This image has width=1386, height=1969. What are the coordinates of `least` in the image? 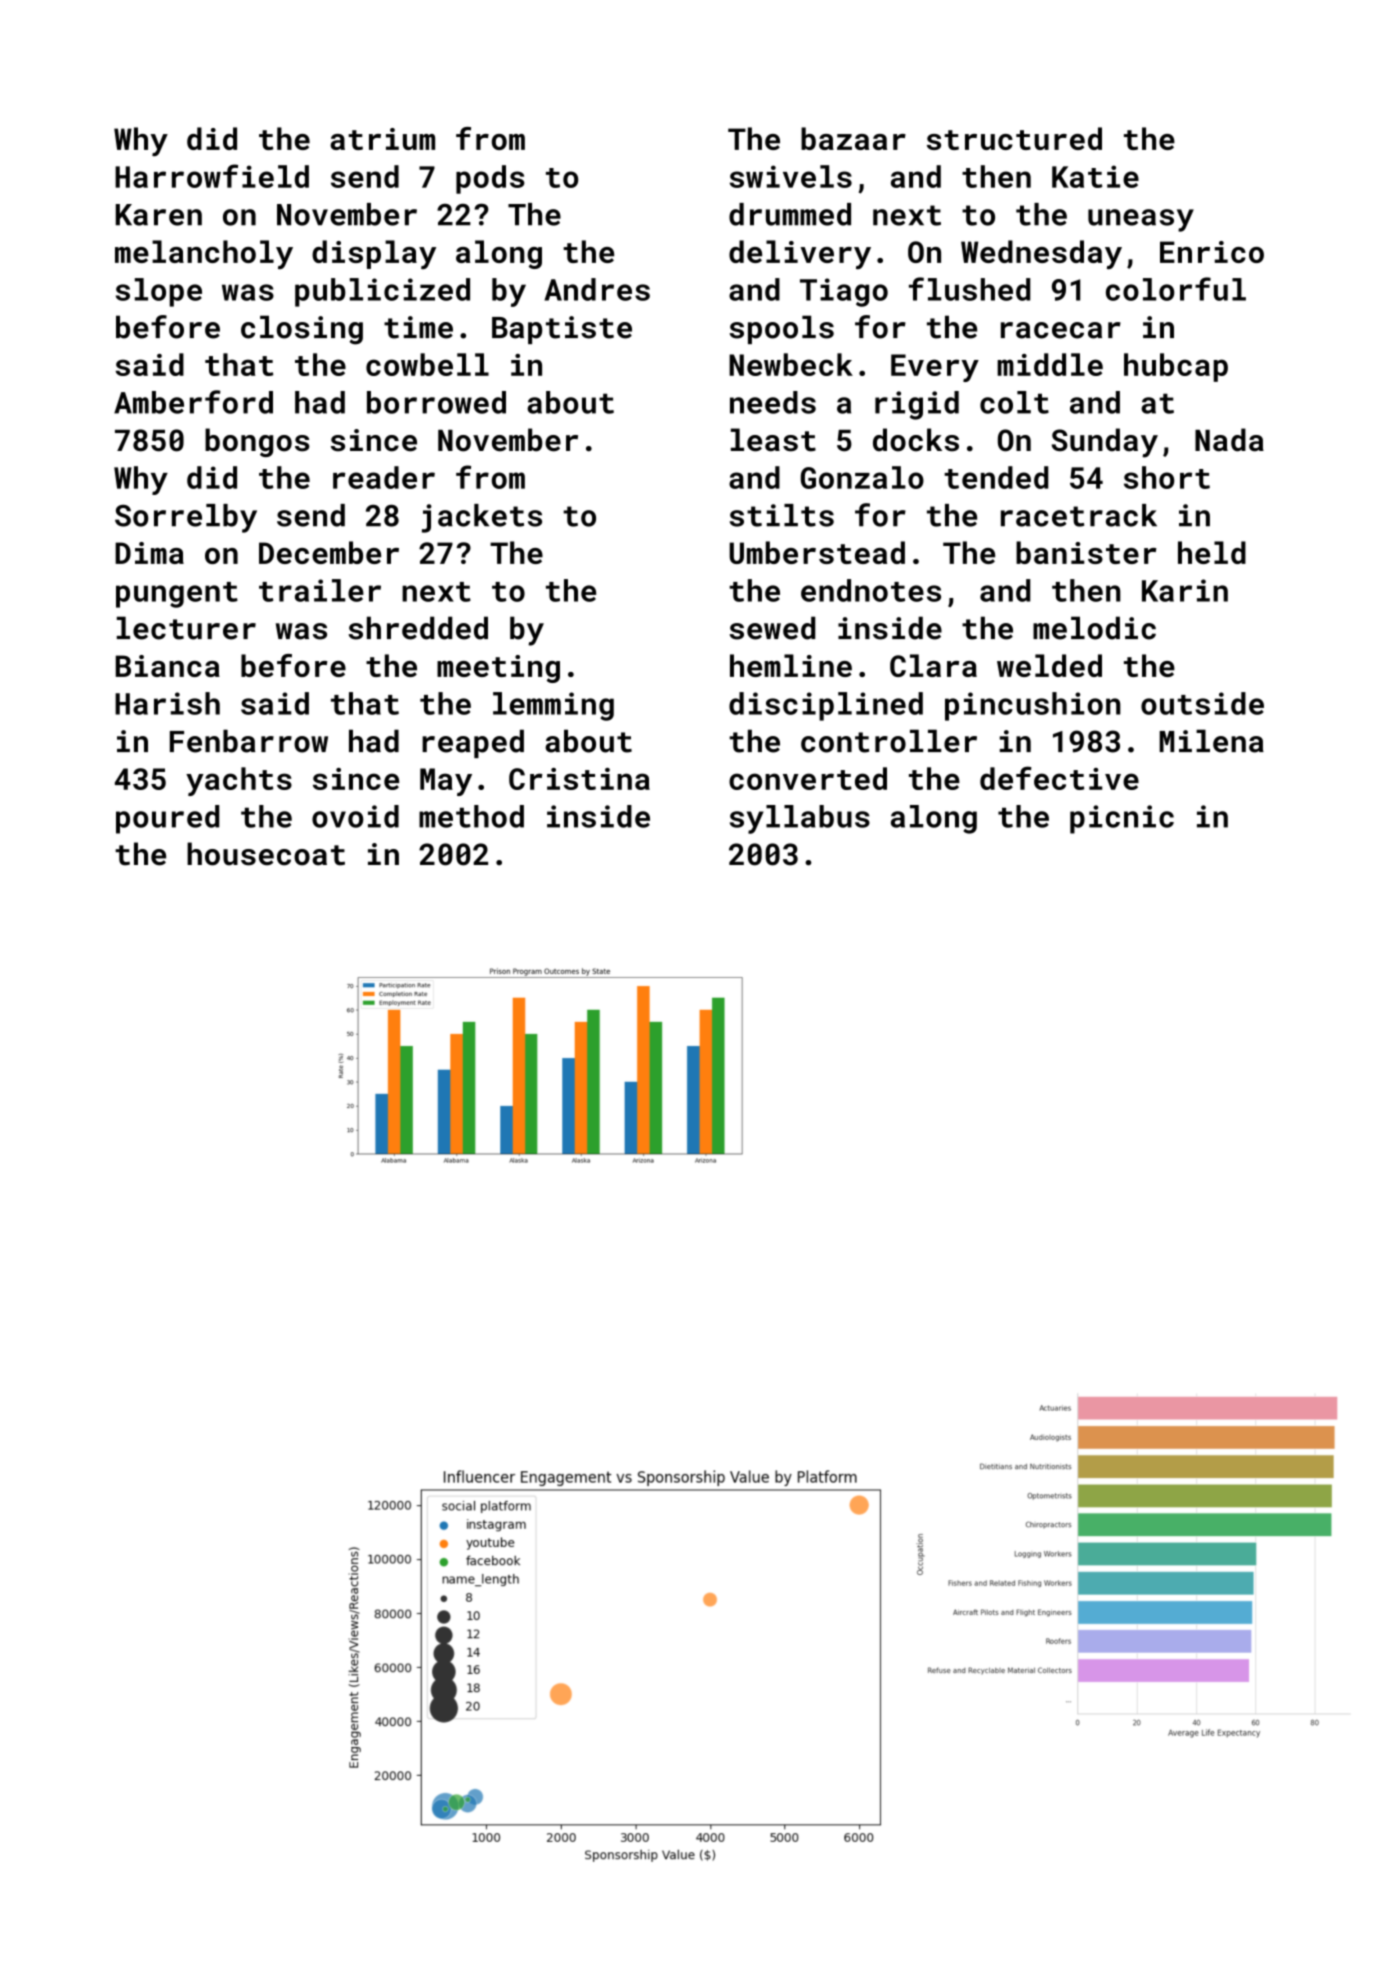 It's located at (773, 440).
